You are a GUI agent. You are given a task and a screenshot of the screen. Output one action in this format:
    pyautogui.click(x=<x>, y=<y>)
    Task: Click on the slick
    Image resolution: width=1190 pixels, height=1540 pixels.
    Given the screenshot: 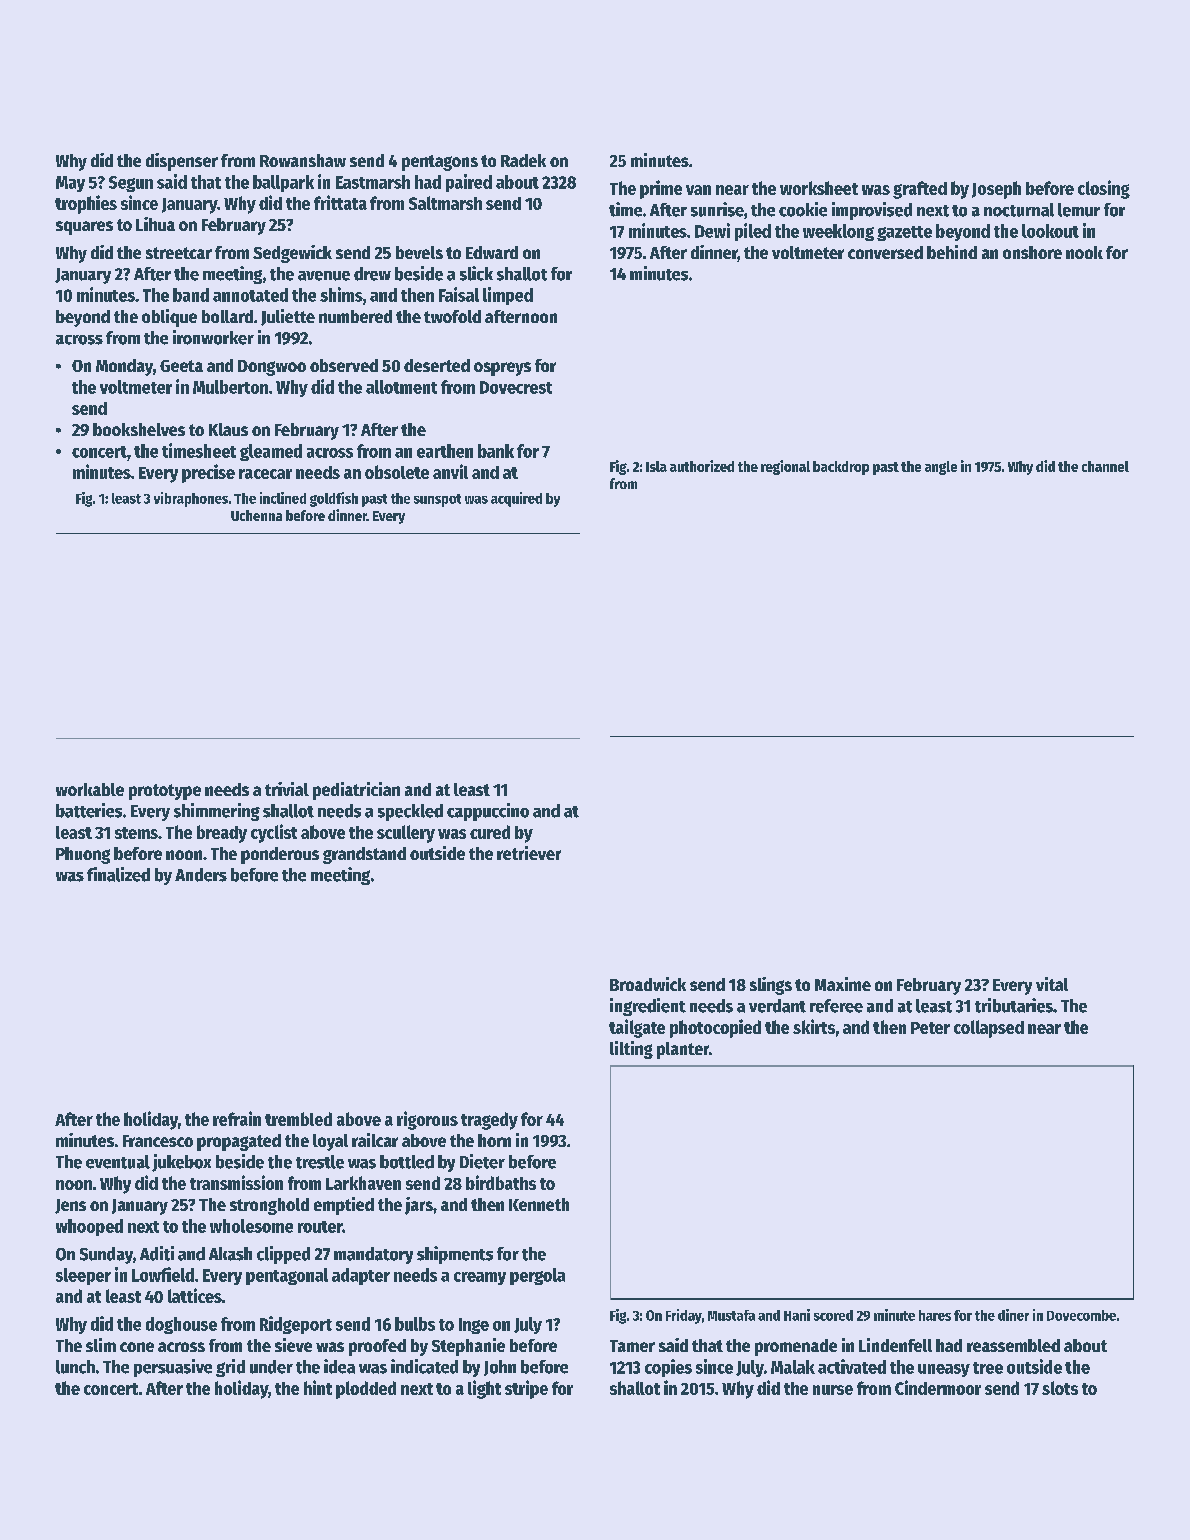 What is the action you would take?
    pyautogui.click(x=476, y=273)
